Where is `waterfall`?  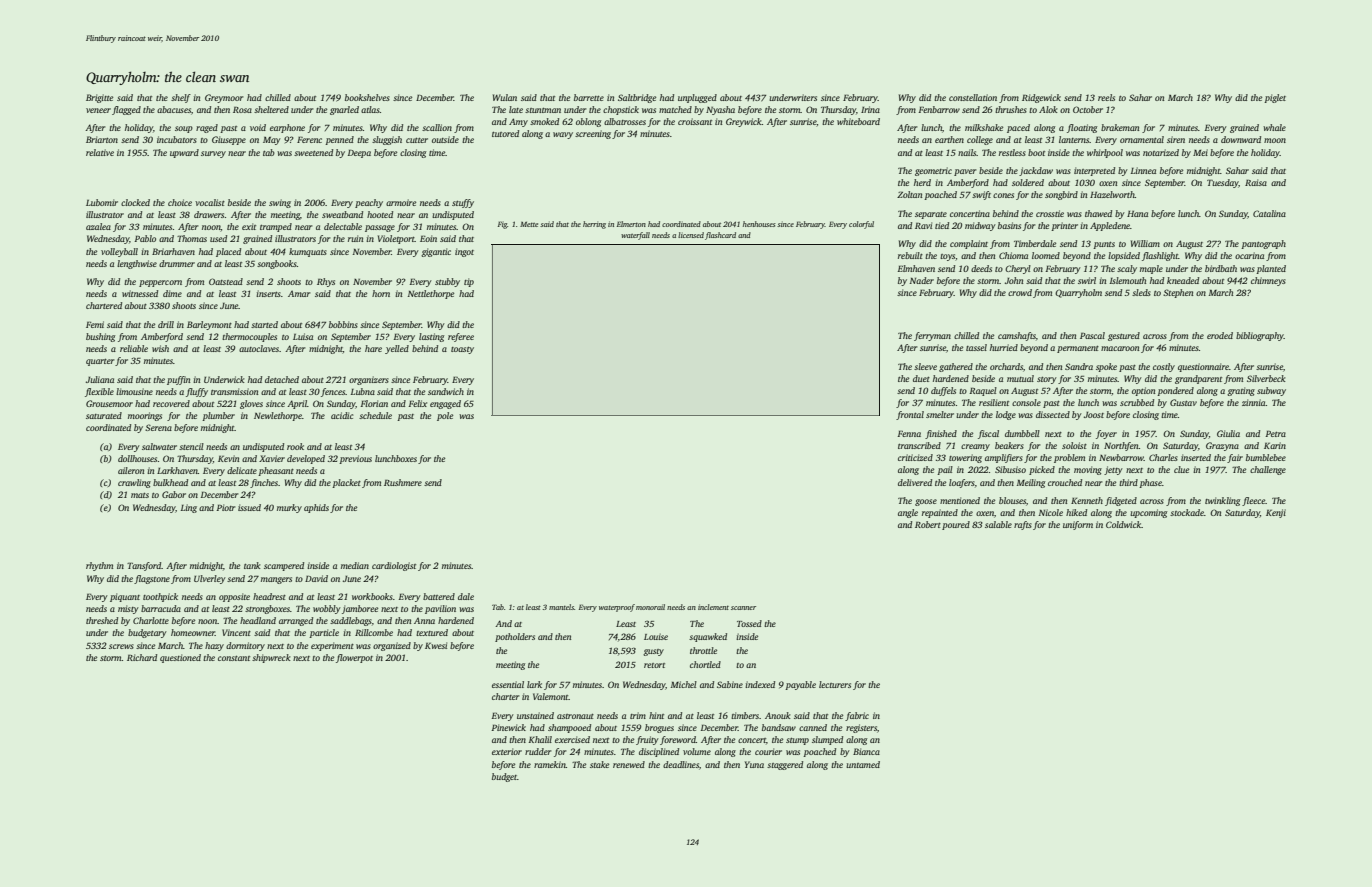 waterfall is located at coordinates (635, 236).
